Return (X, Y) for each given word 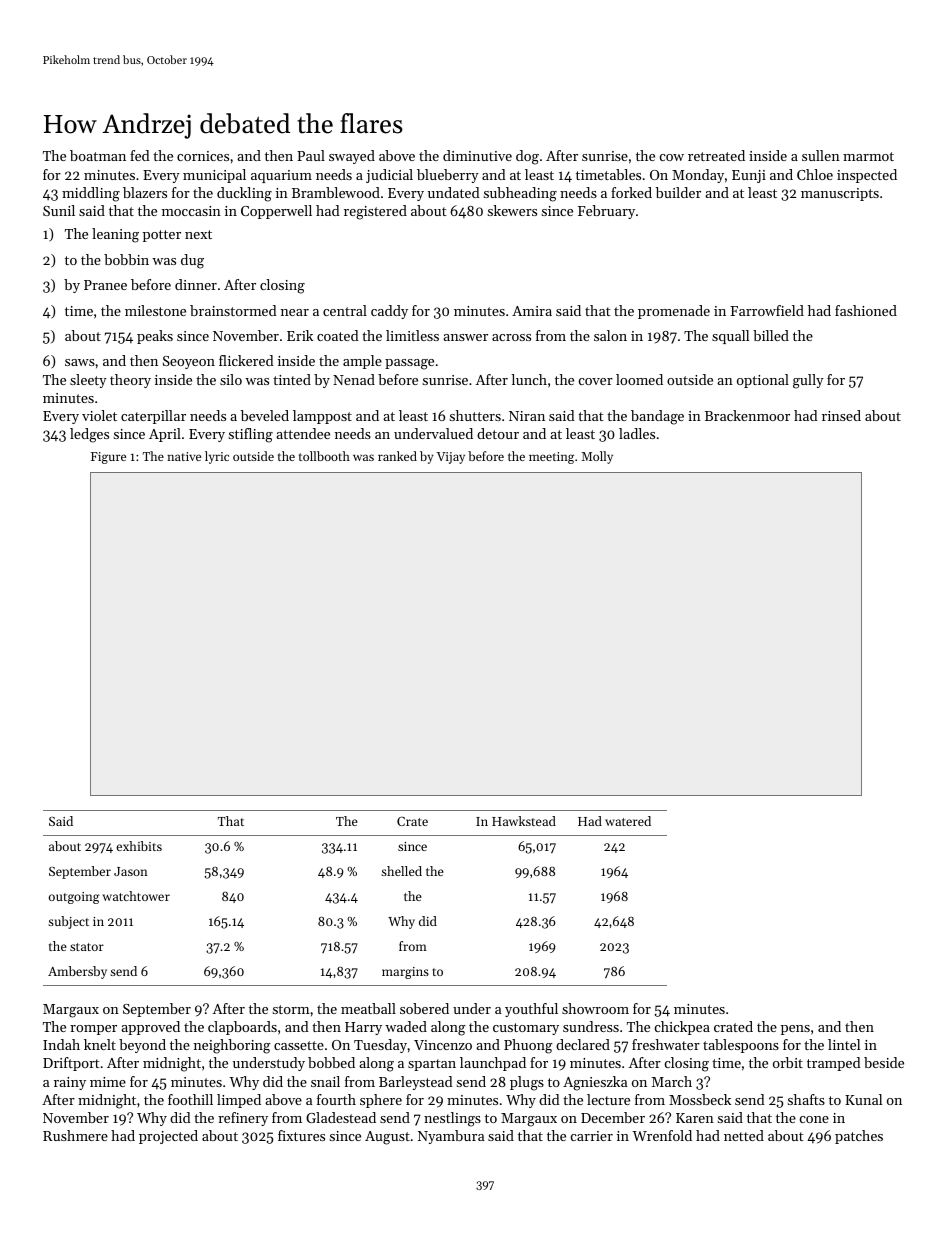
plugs (527, 1083)
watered (628, 821)
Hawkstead (524, 821)
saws (80, 362)
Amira (532, 311)
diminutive (477, 155)
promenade (674, 312)
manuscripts (840, 194)
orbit (788, 1062)
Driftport (71, 1064)
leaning (115, 235)
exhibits (139, 846)
